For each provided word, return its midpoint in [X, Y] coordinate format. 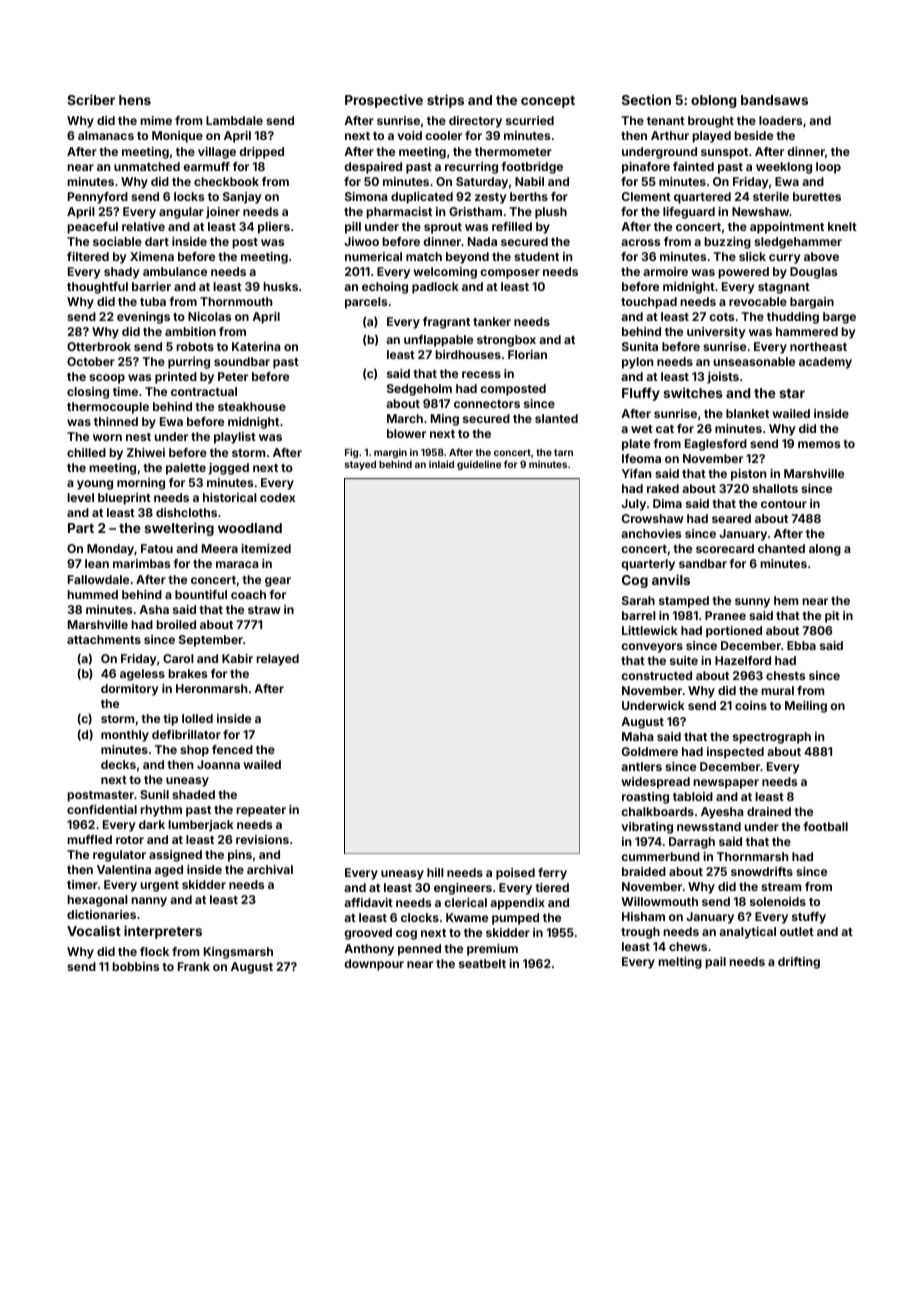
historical [230, 497]
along [825, 550]
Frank [194, 966]
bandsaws [774, 100]
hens [135, 100]
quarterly [648, 565]
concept [548, 102]
